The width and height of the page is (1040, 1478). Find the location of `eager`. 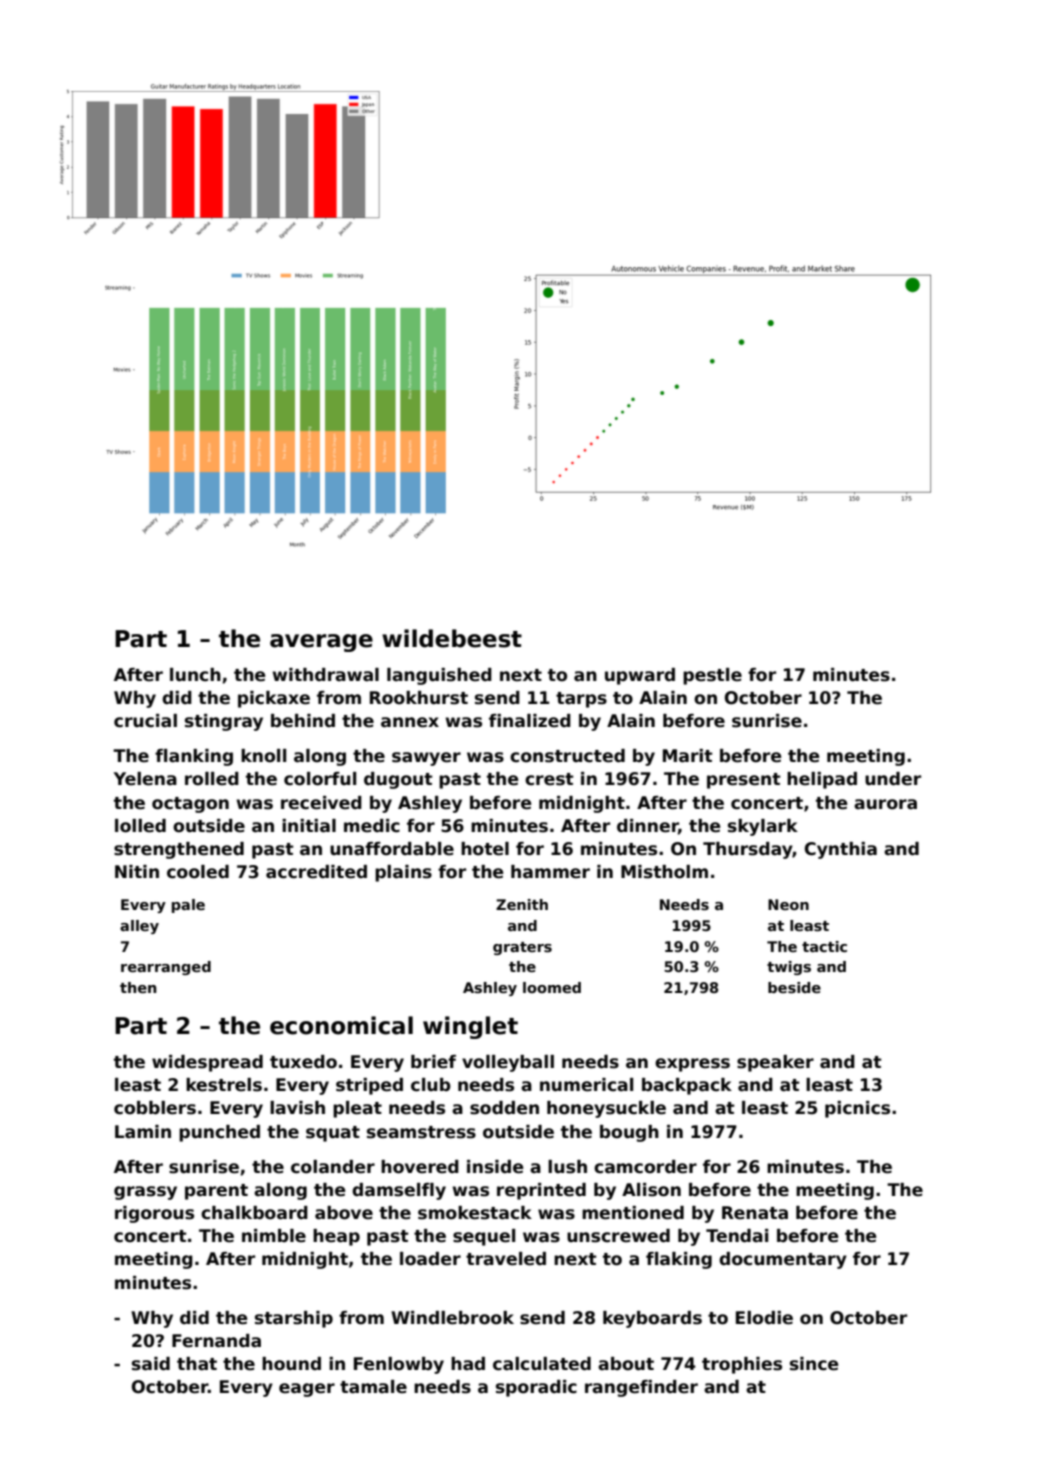

eager is located at coordinates (307, 1390).
